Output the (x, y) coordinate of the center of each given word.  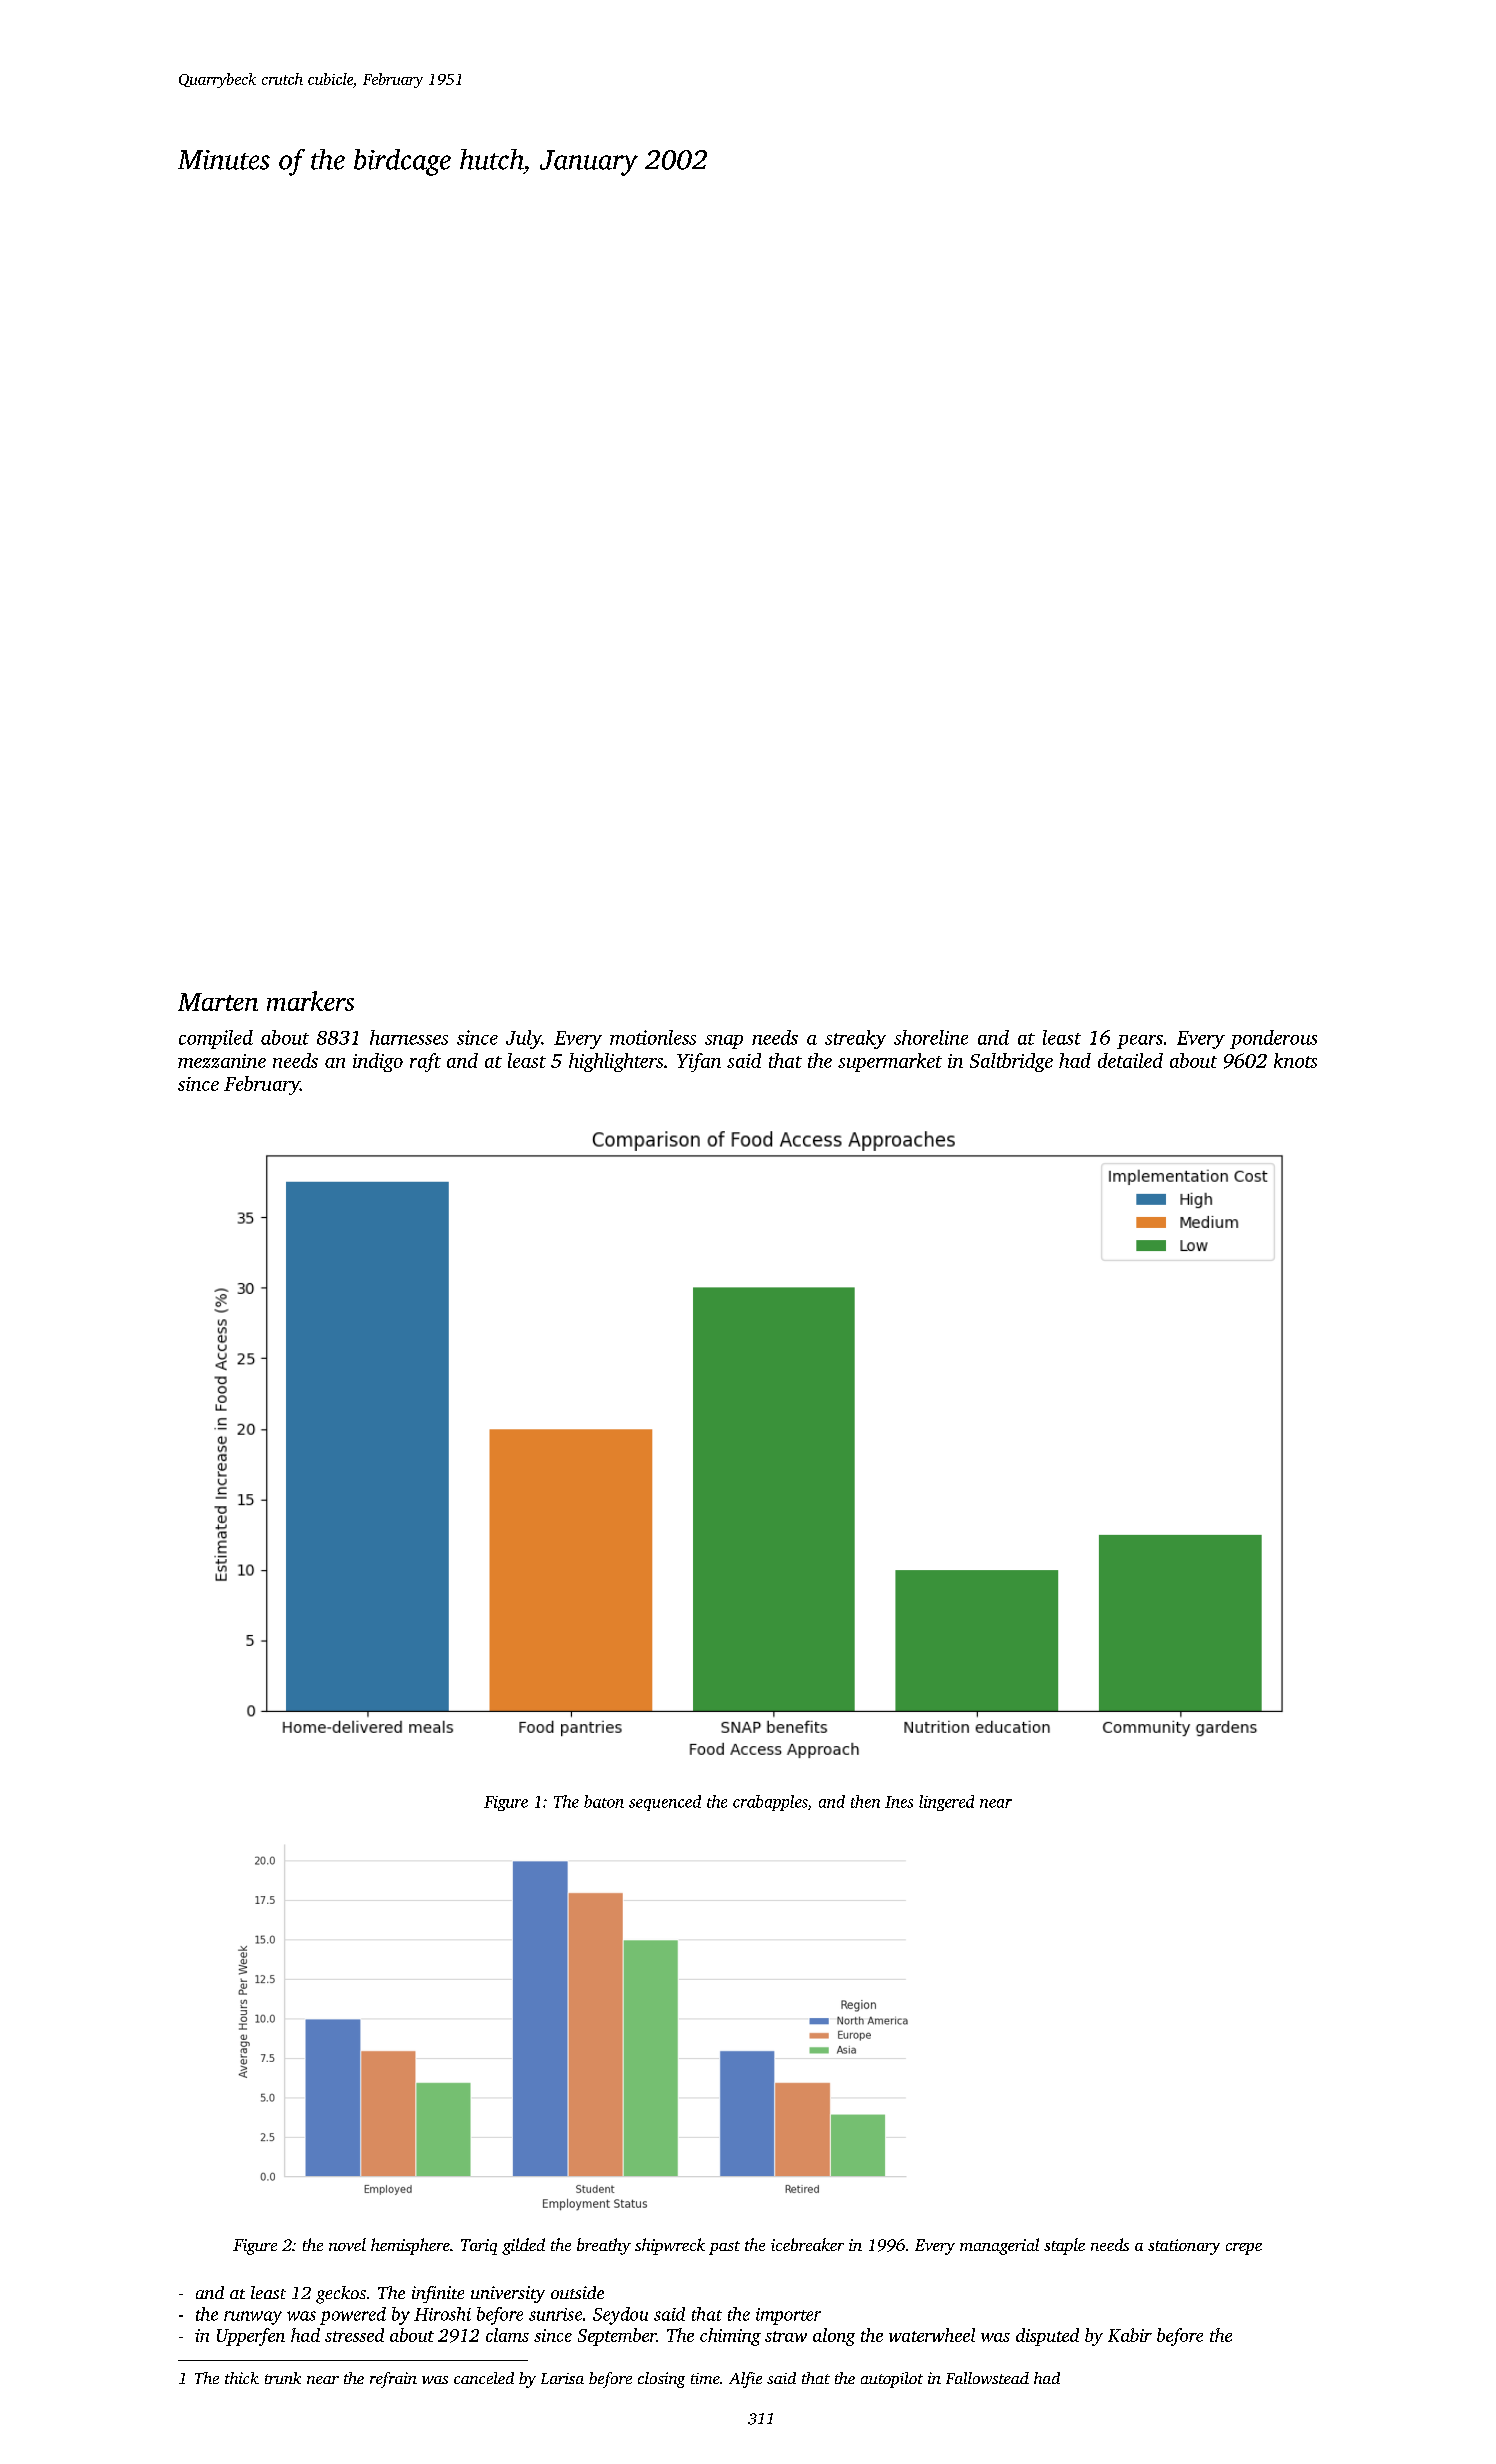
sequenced (665, 1803)
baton (604, 1801)
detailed (1130, 1060)
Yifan (699, 1062)
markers (310, 1001)
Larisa (562, 2378)
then (865, 1801)
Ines (899, 1802)
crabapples (770, 1803)
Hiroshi (442, 2314)
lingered (946, 1803)
